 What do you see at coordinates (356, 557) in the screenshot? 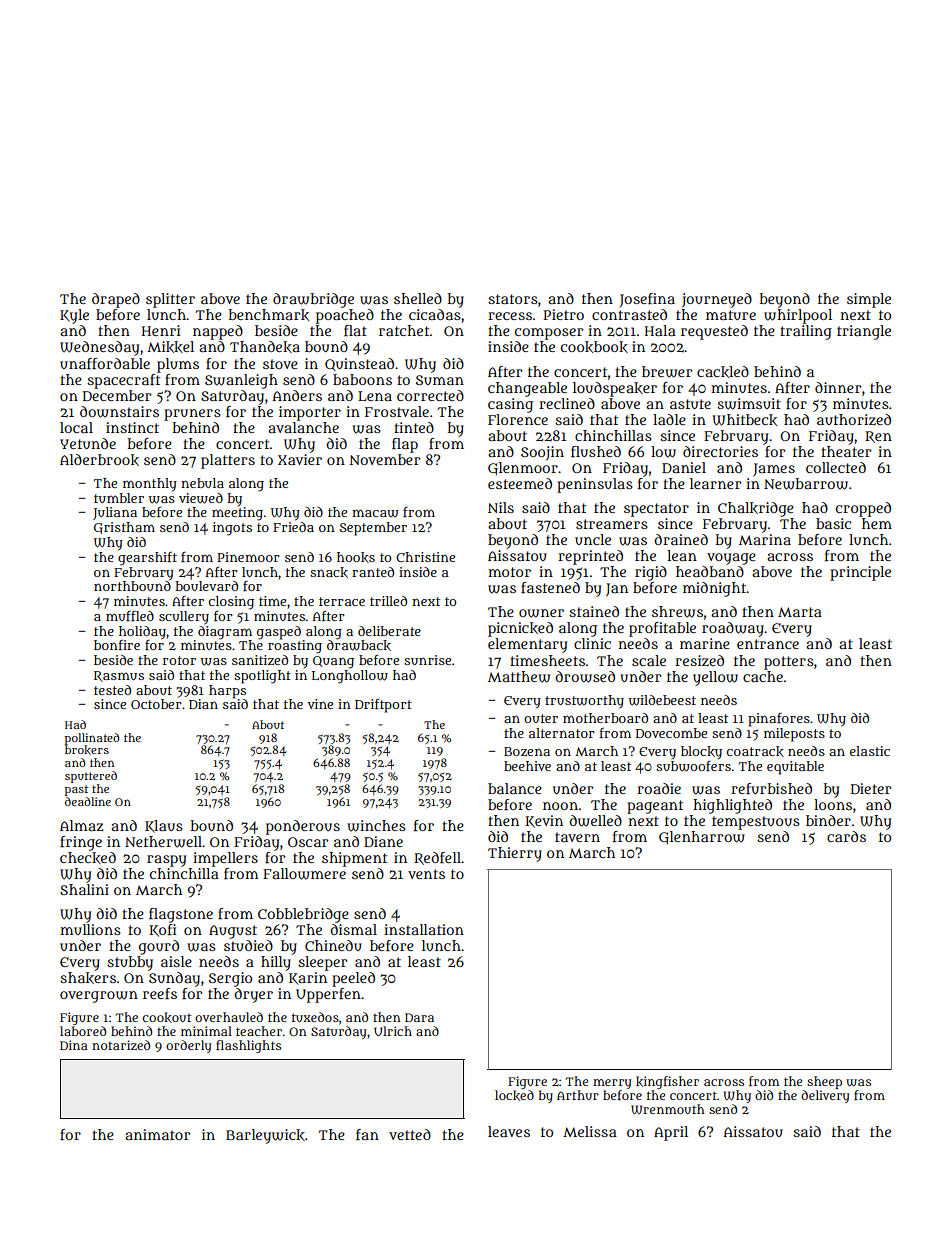
I see `hooks` at bounding box center [356, 557].
